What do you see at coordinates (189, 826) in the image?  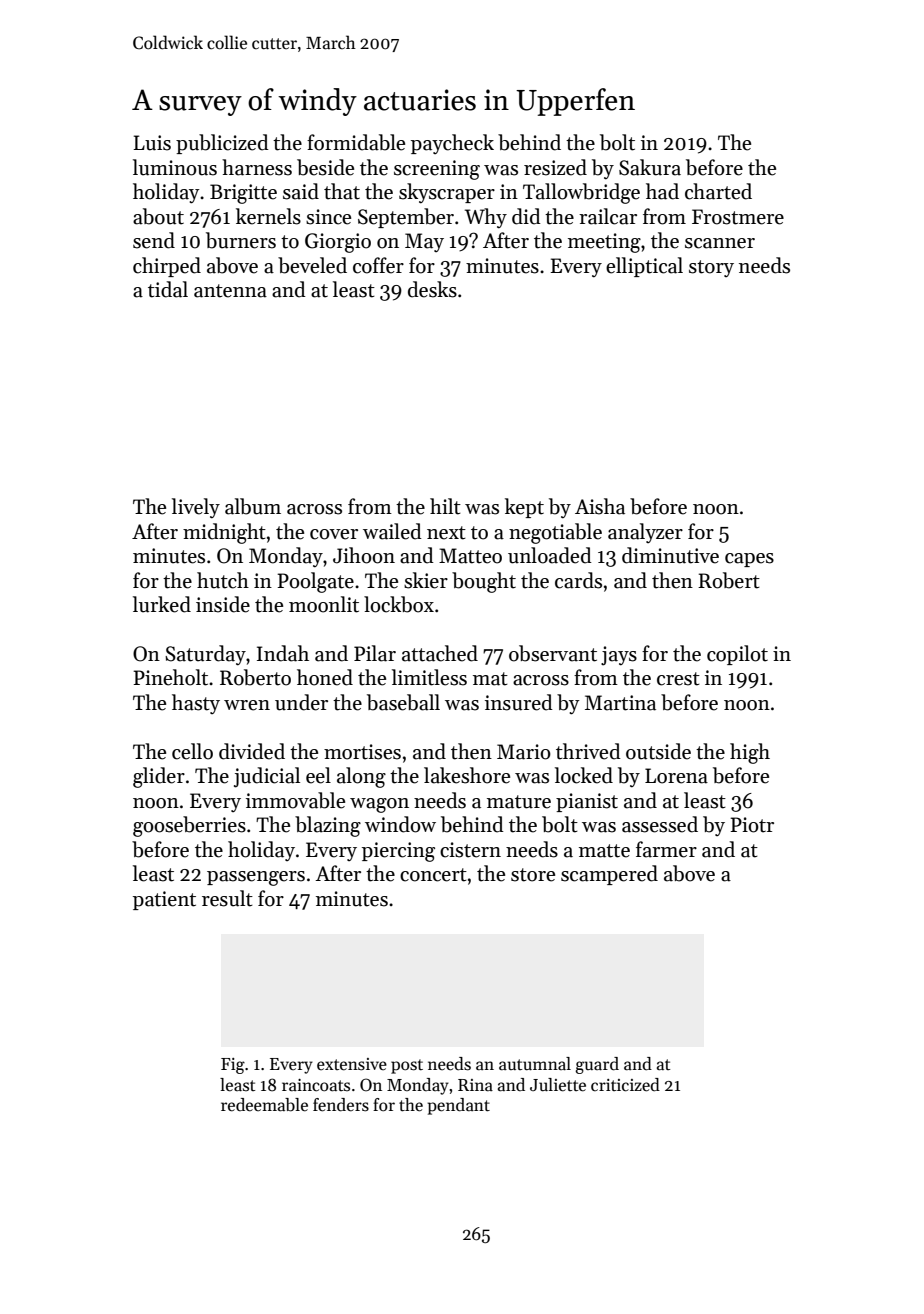 I see `gooseberries` at bounding box center [189, 826].
